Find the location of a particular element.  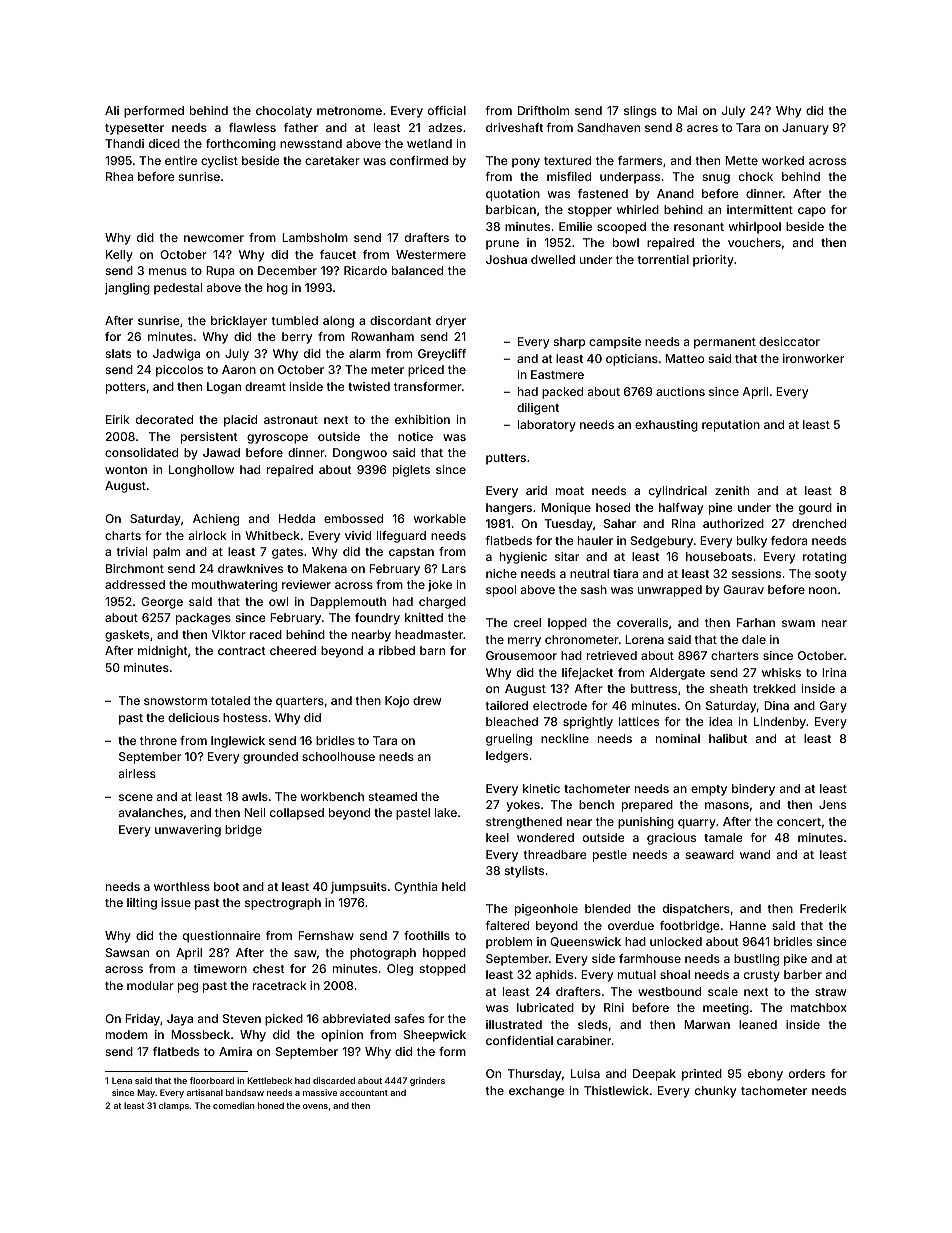

flawless is located at coordinates (252, 127).
